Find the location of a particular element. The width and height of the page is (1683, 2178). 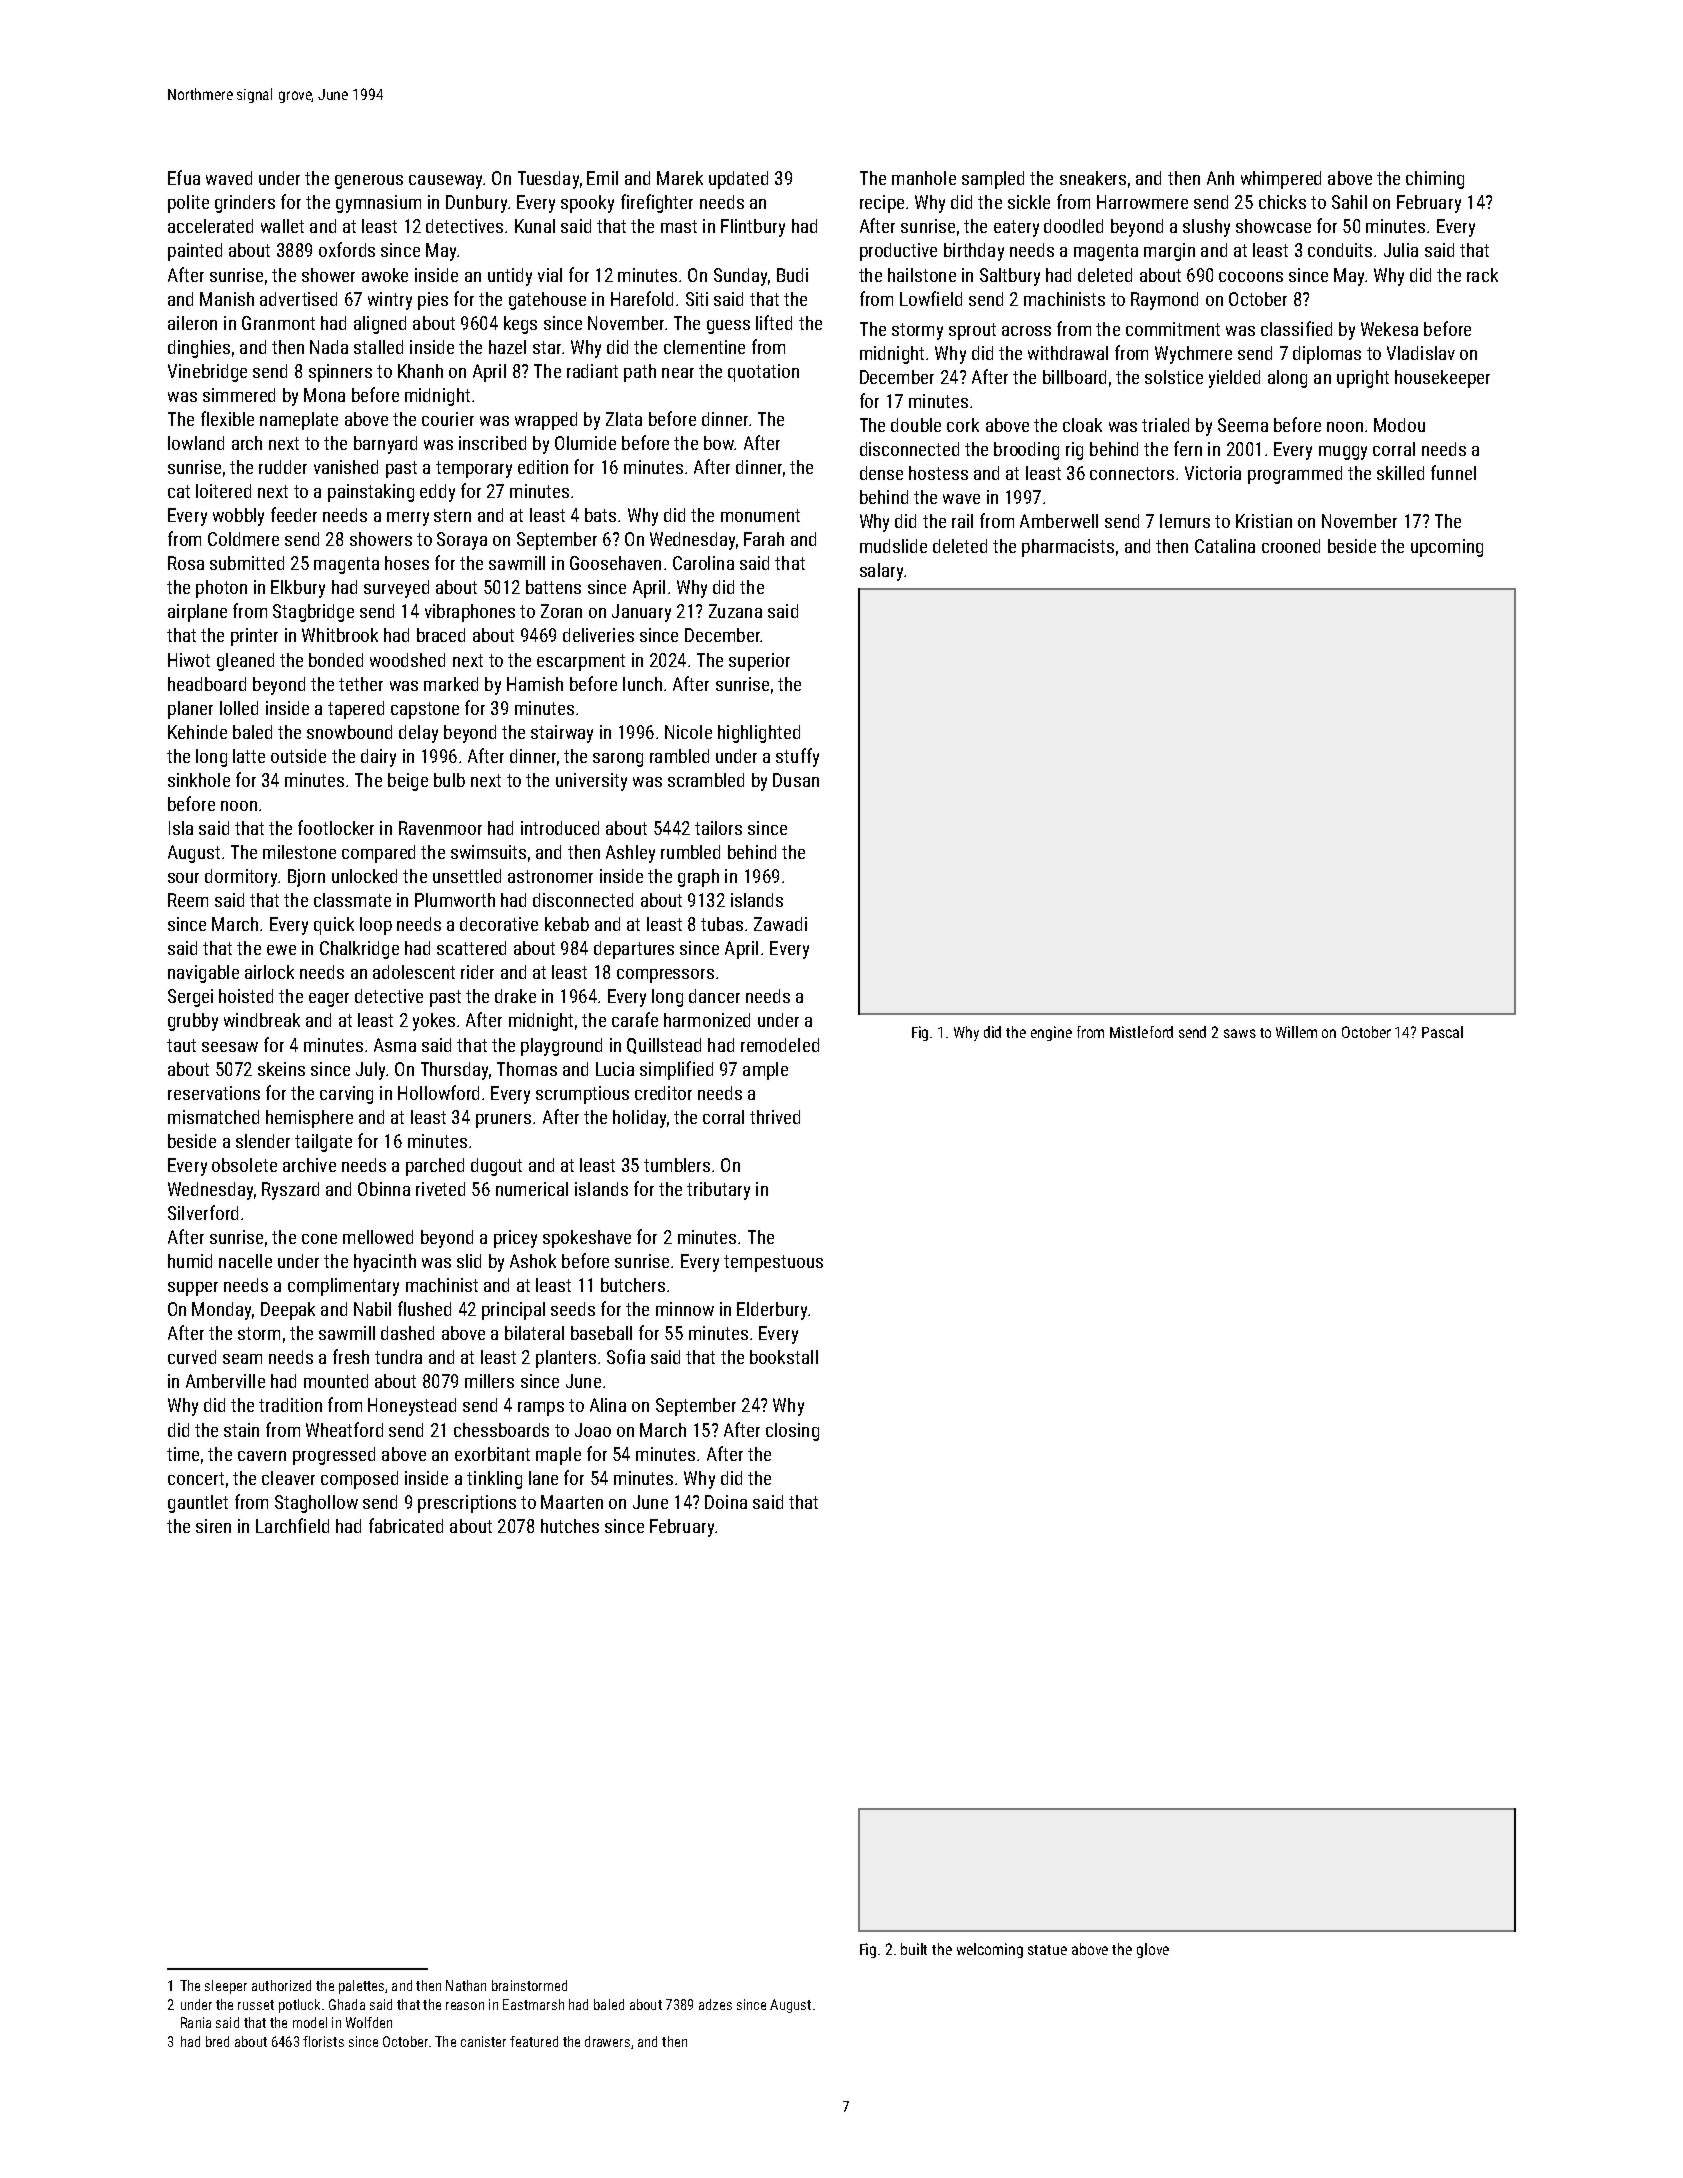

Willem is located at coordinates (1296, 1032).
